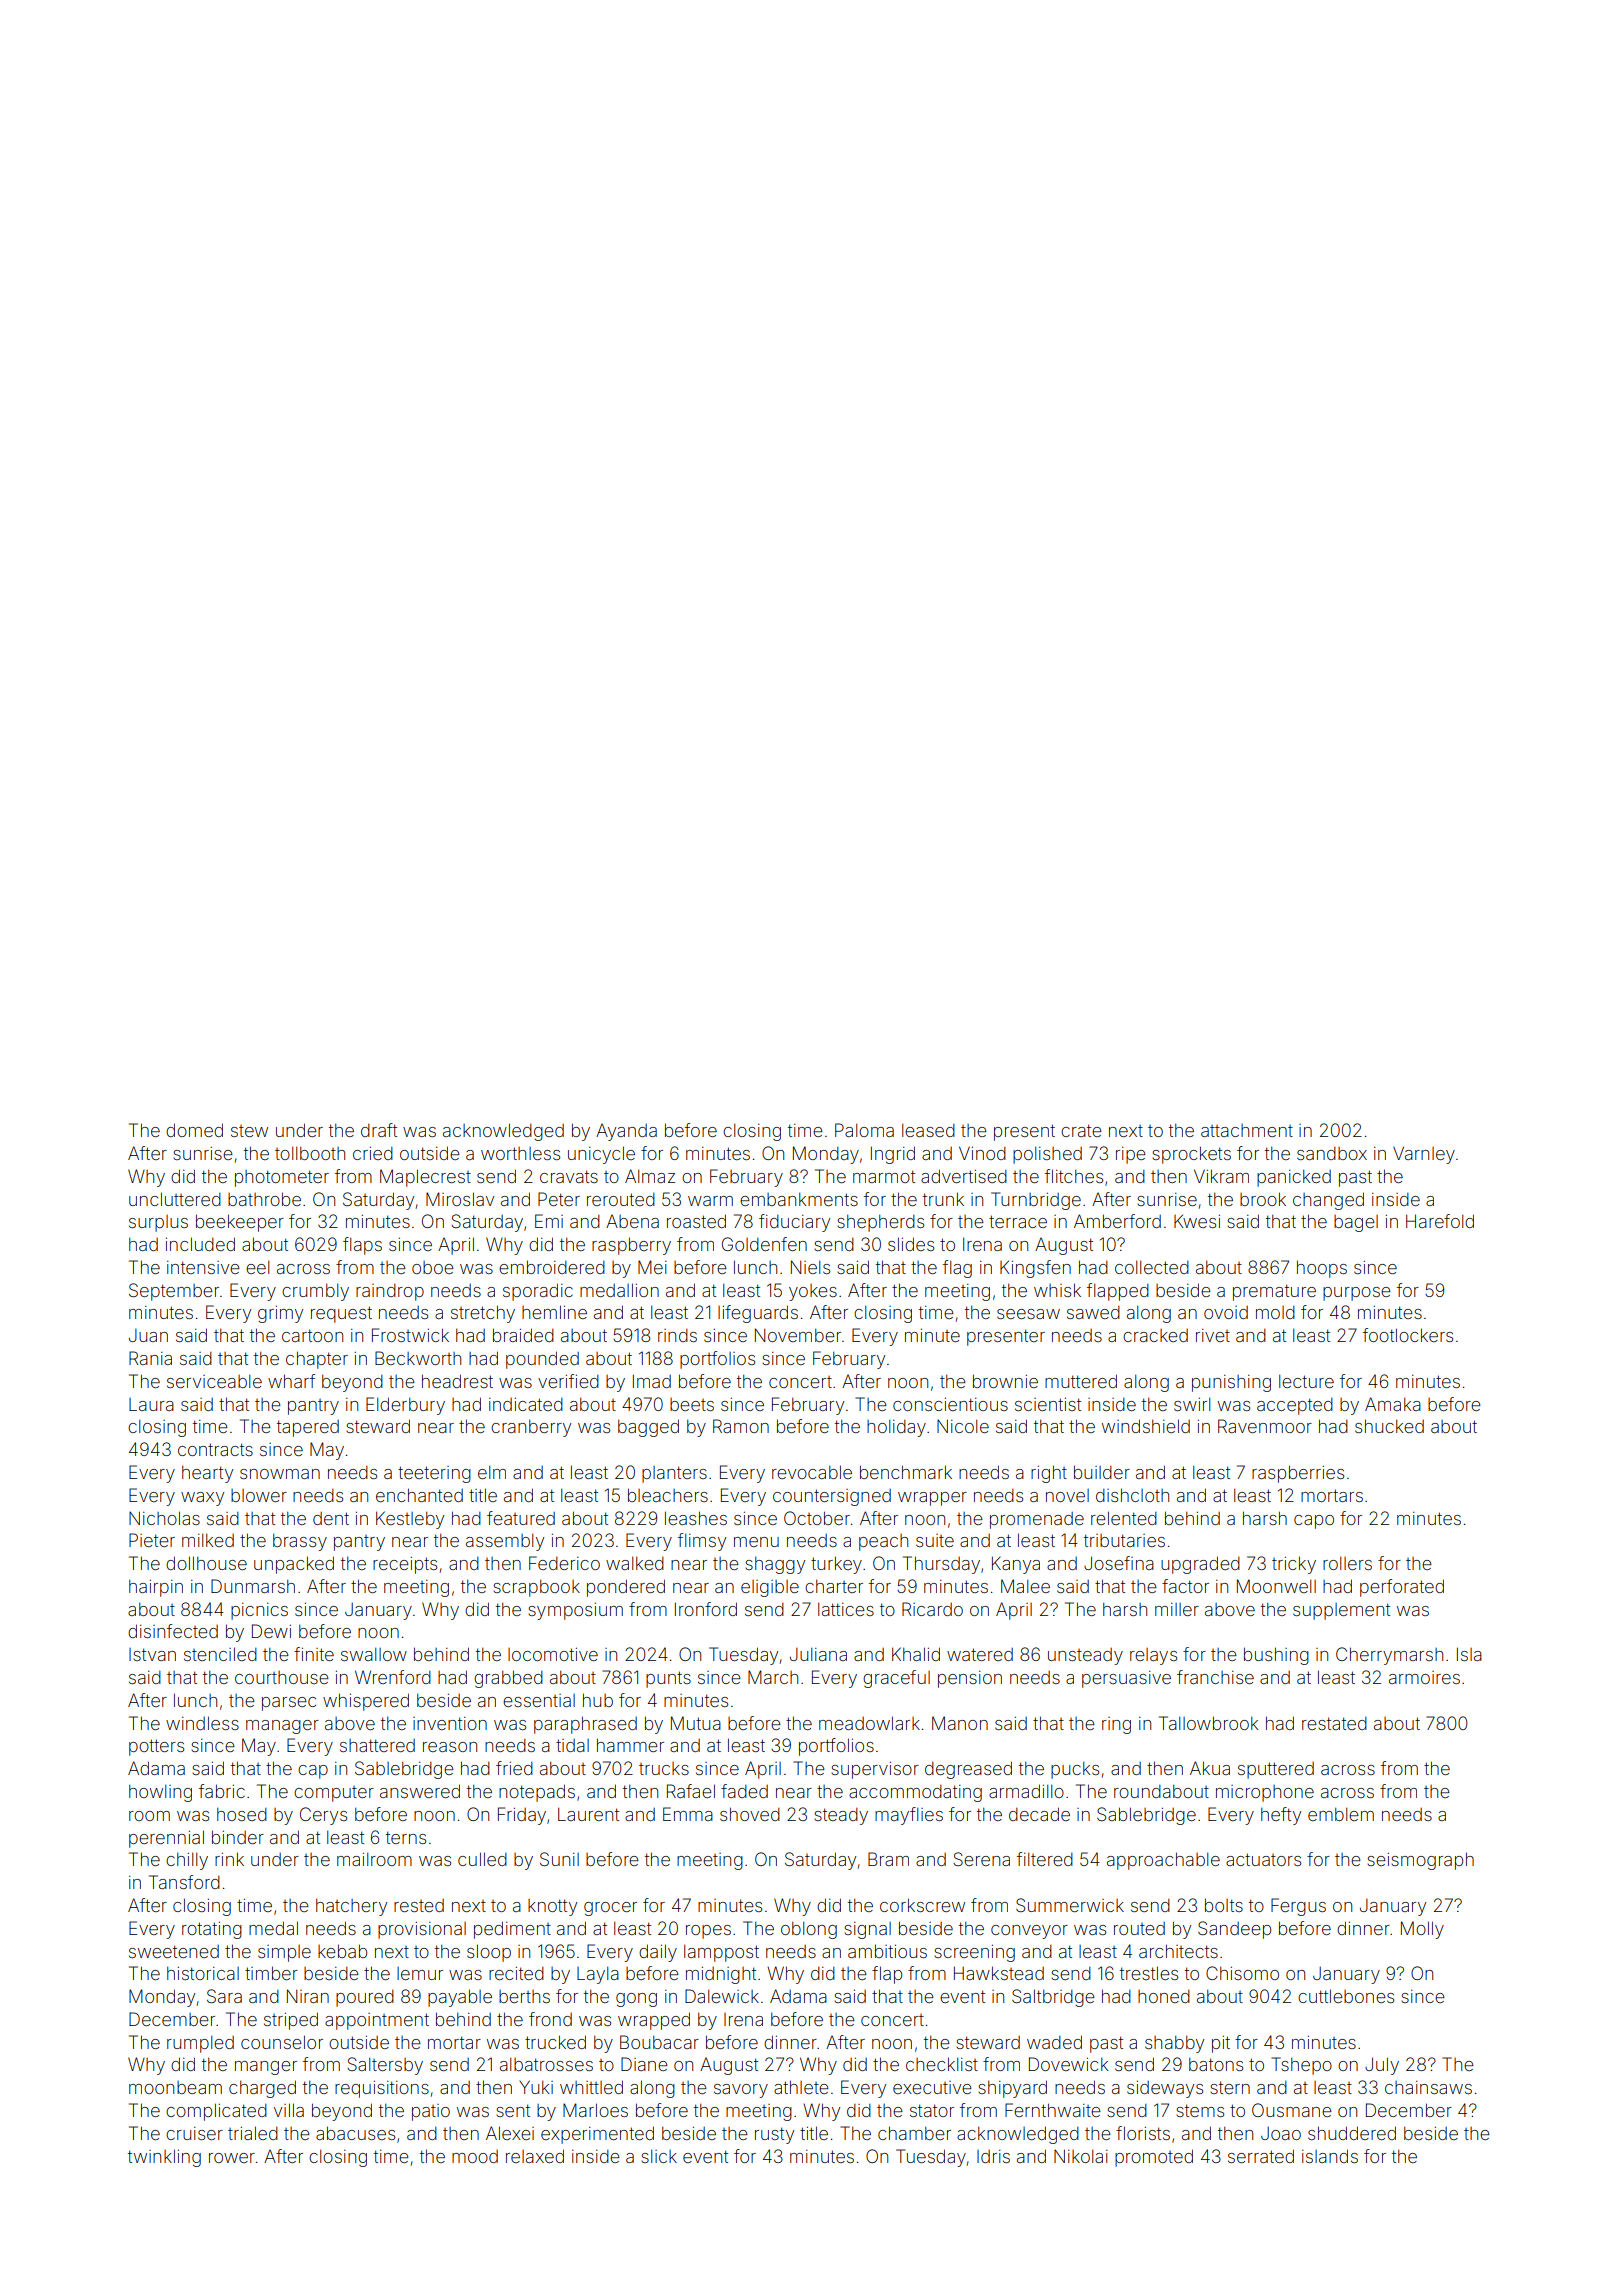 This image has height=2292, width=1620. What do you see at coordinates (1215, 1677) in the image?
I see `franchise` at bounding box center [1215, 1677].
